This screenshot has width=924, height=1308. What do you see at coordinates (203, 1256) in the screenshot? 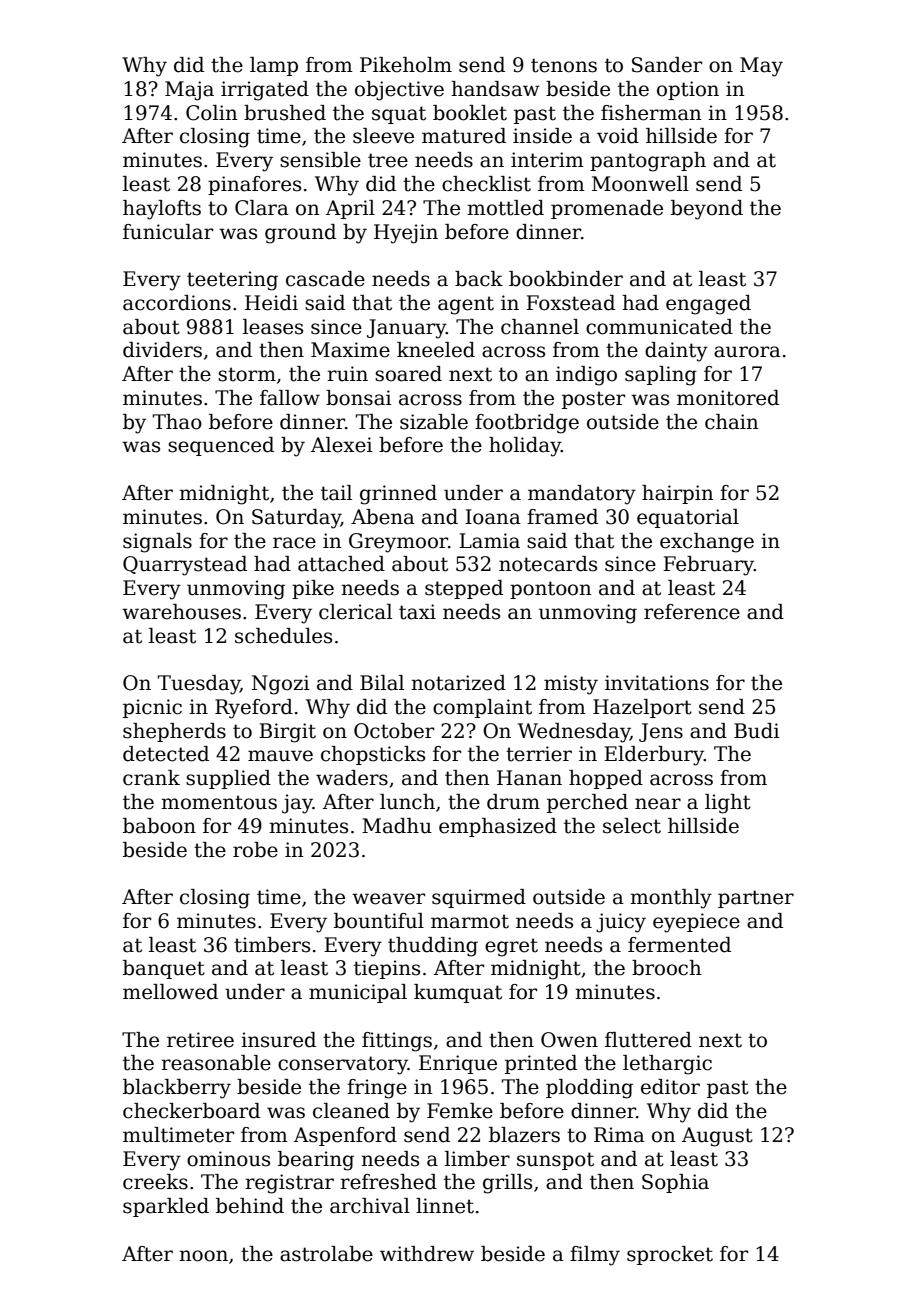
I see `noon` at bounding box center [203, 1256].
